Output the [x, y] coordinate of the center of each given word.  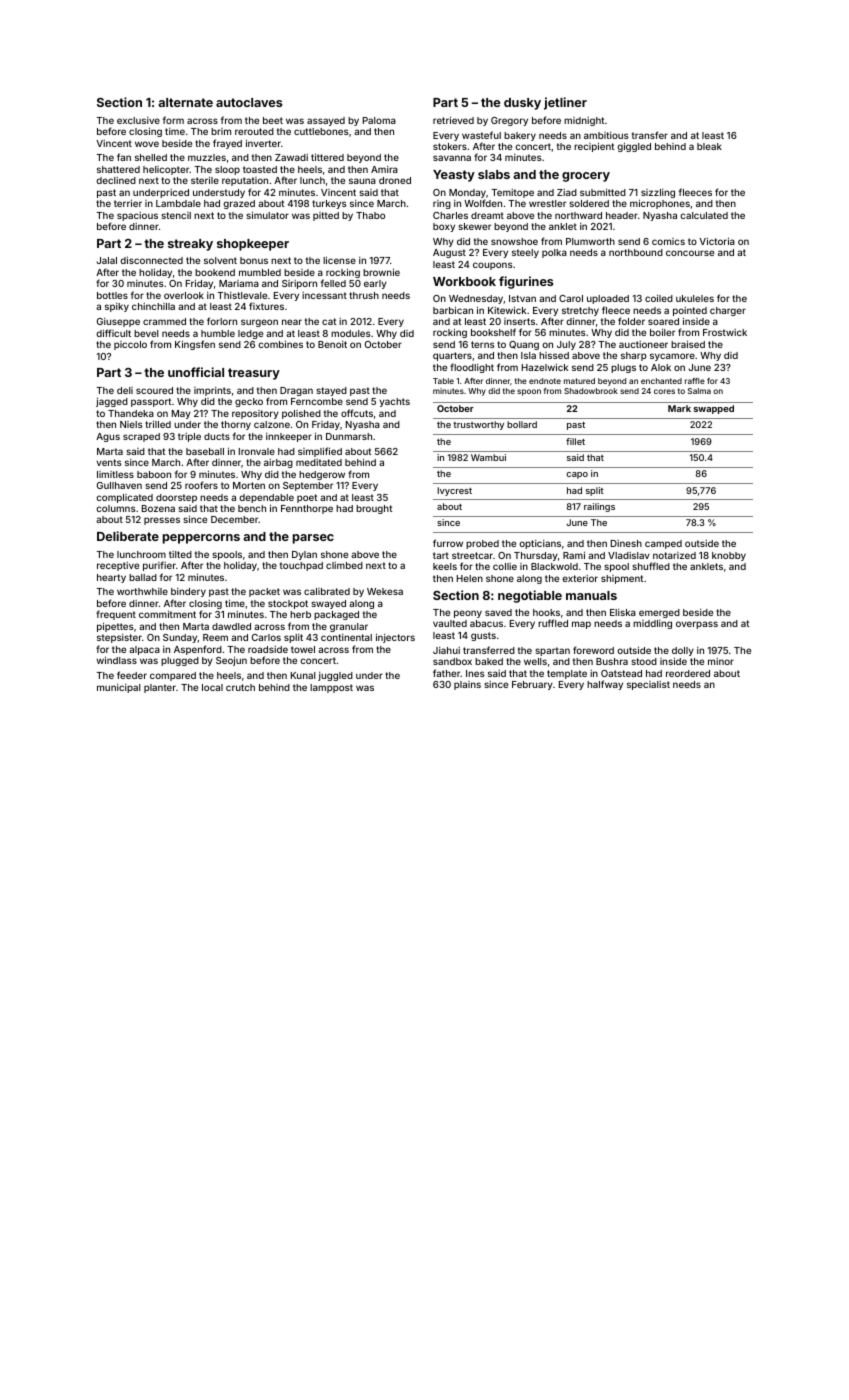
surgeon [259, 323]
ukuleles [695, 298]
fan [124, 157]
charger [728, 311]
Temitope [512, 193]
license [339, 260]
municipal [119, 688]
